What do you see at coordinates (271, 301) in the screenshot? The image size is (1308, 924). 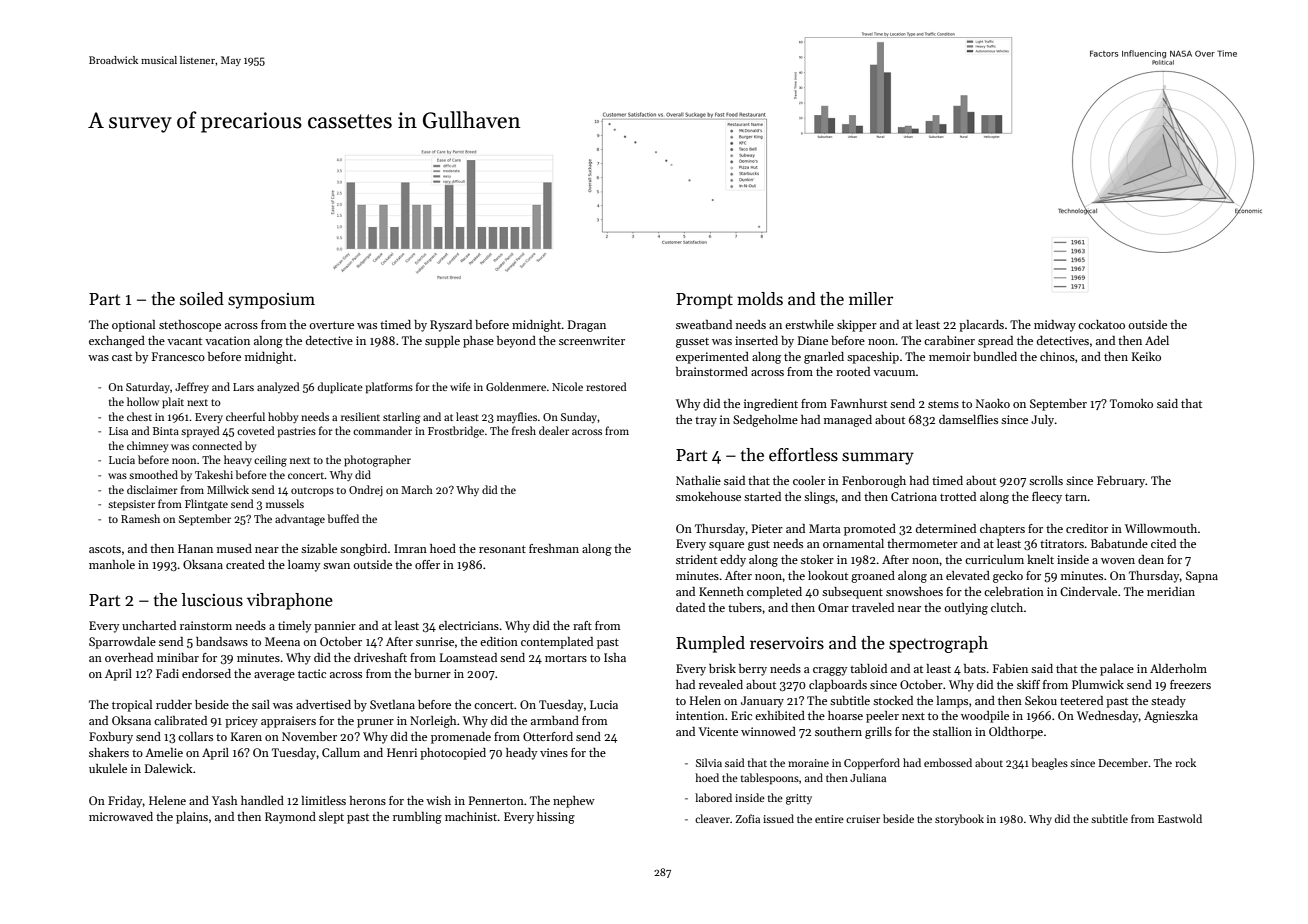 I see `symposium` at bounding box center [271, 301].
